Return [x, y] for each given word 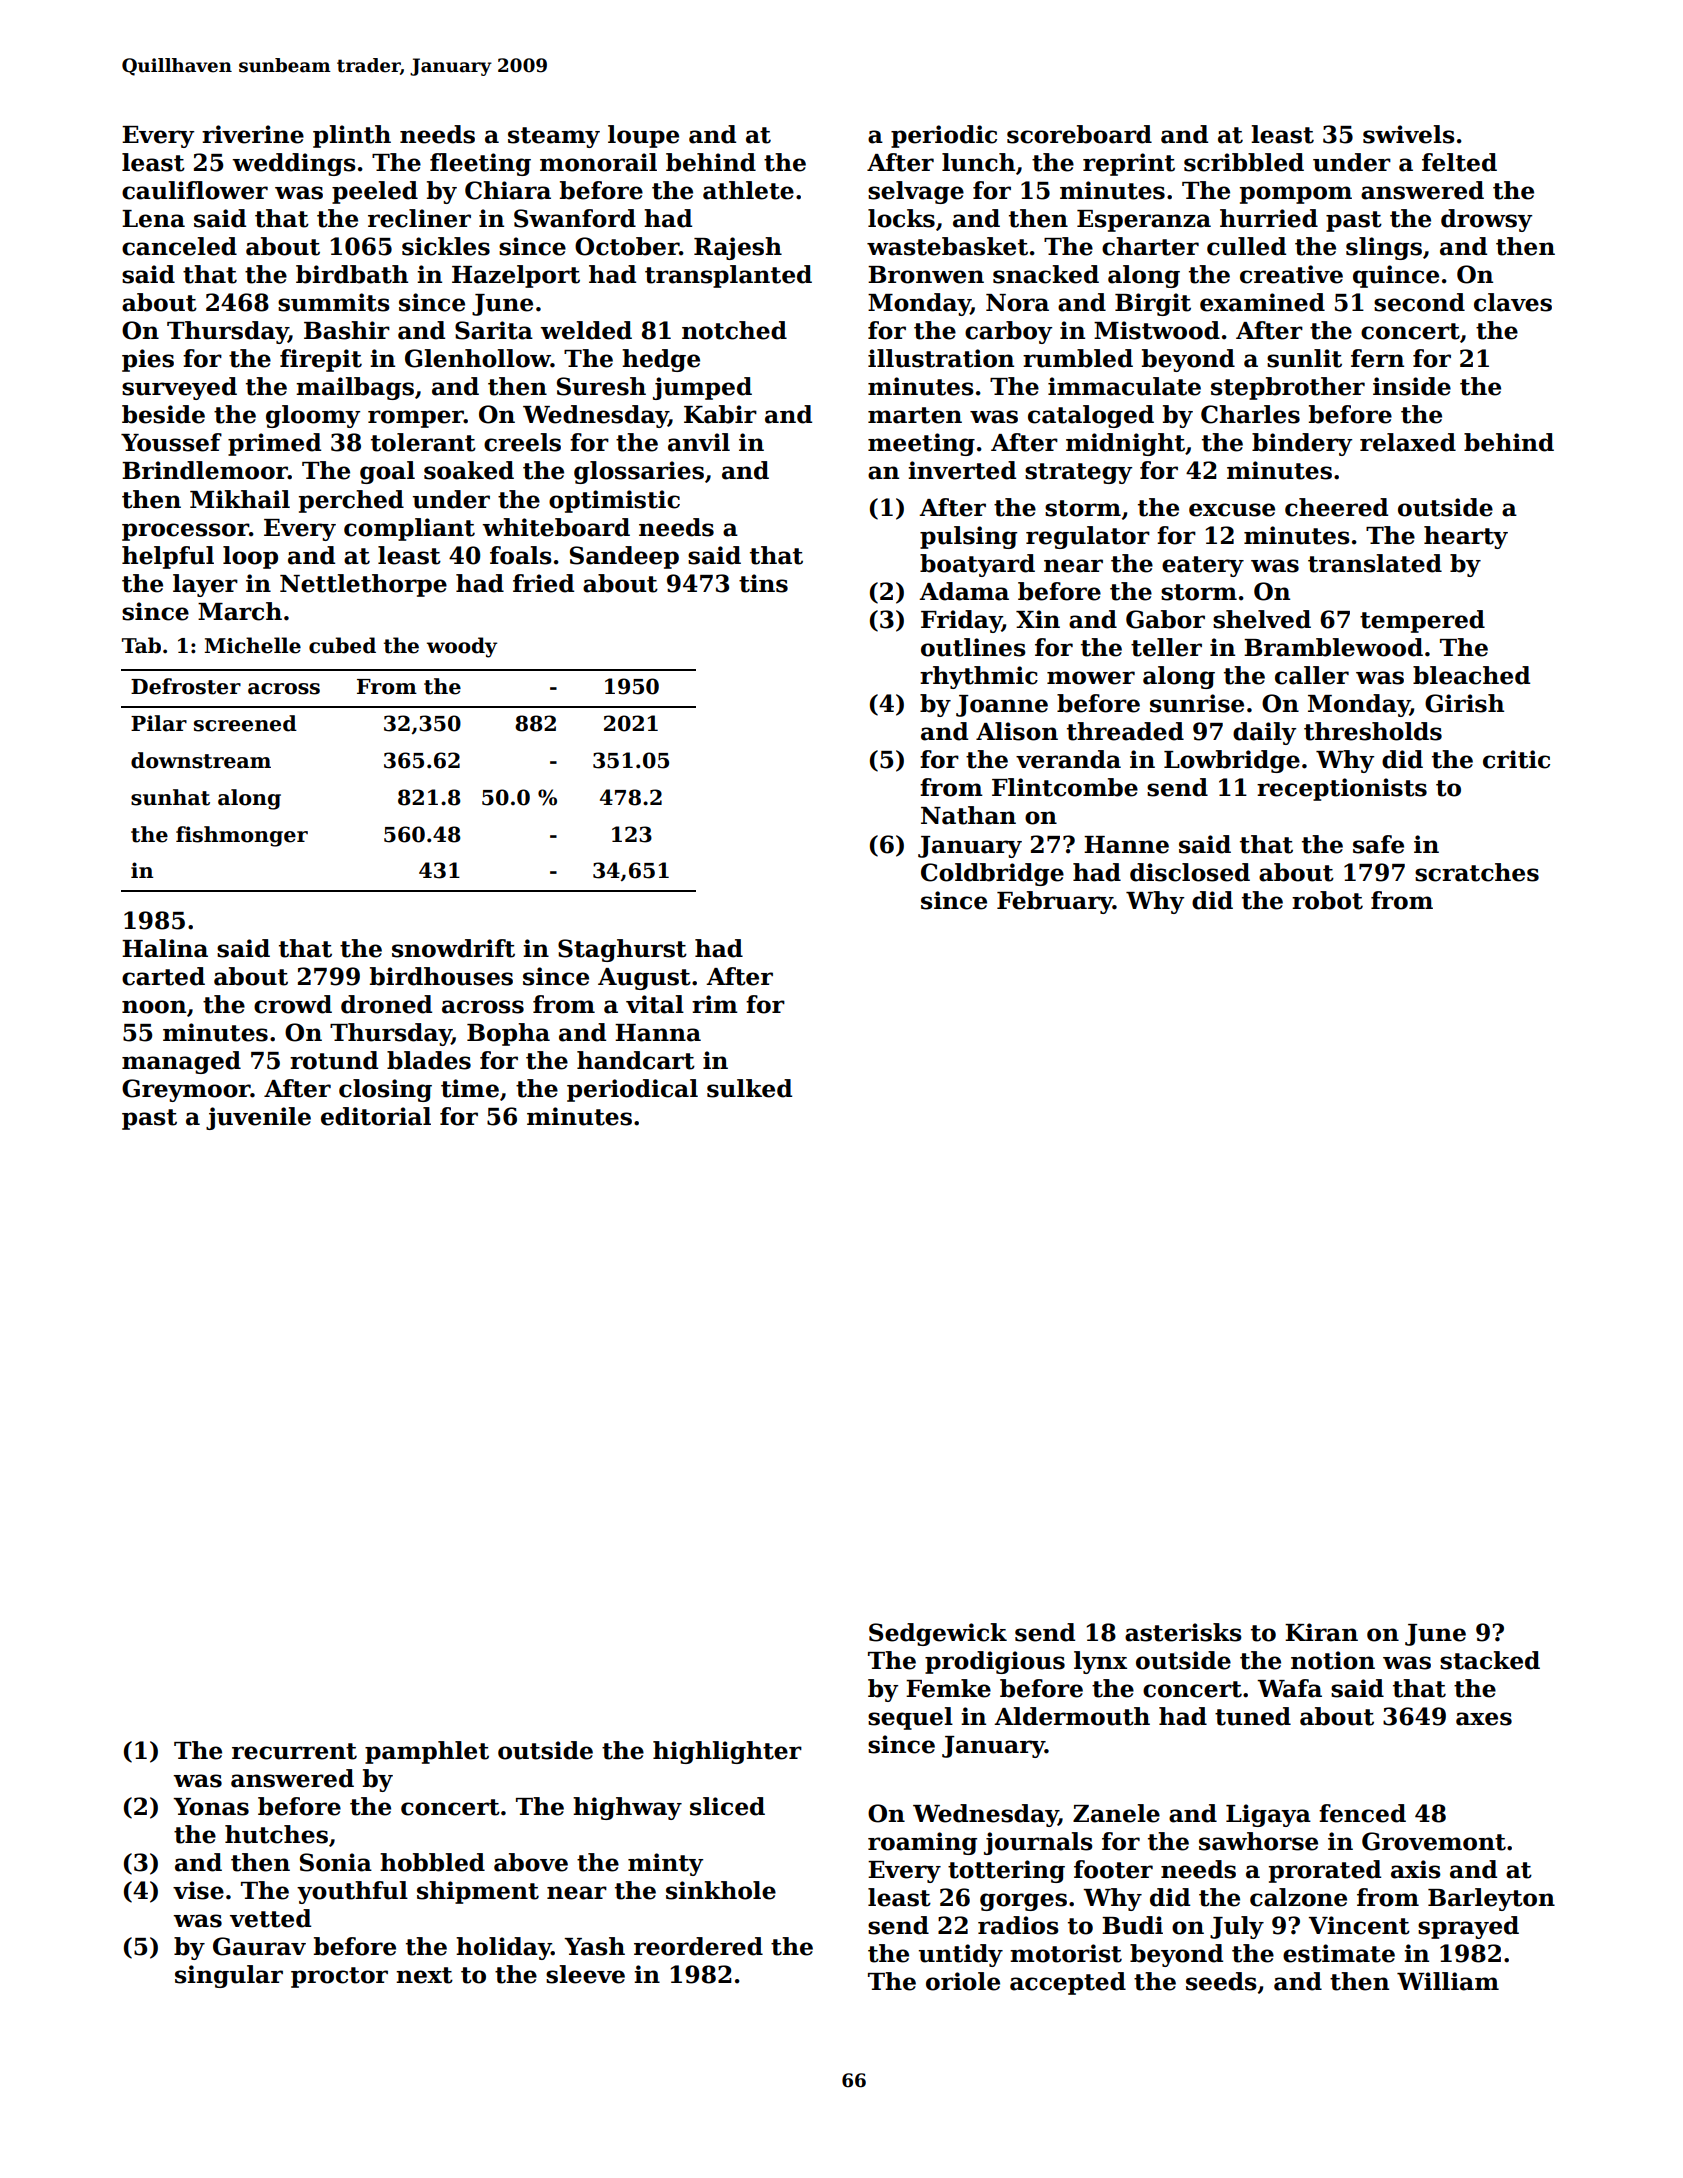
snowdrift [453, 948]
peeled [375, 192]
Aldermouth [1072, 1716]
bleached [1471, 675]
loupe [643, 136]
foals [521, 555]
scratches [1477, 872]
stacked [1490, 1660]
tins [763, 583]
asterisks [1183, 1632]
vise [198, 1890]
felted [1459, 162]
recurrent [294, 1751]
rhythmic [979, 677]
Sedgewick [938, 1634]
